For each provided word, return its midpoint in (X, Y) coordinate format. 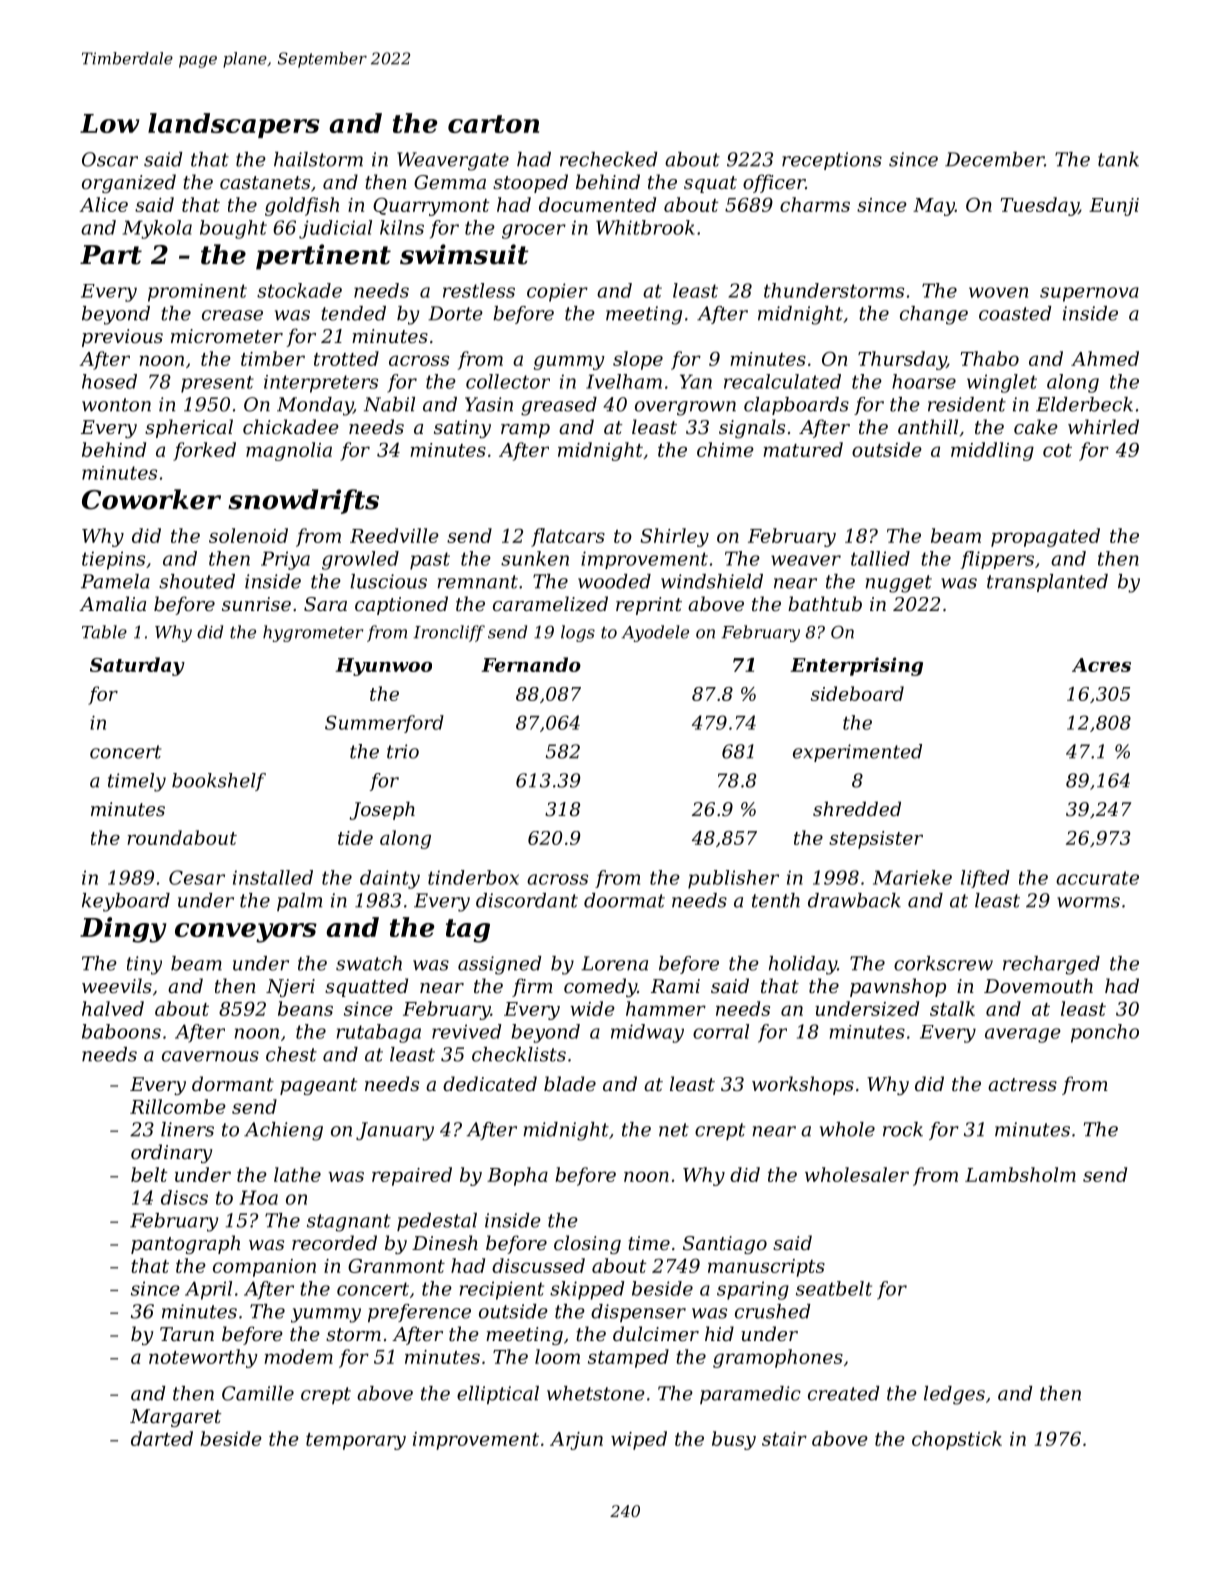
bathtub (825, 603)
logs (578, 633)
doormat (624, 900)
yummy (326, 1315)
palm (299, 902)
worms (1088, 902)
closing (587, 1244)
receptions (832, 161)
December (994, 159)
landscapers (234, 125)
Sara (325, 604)
